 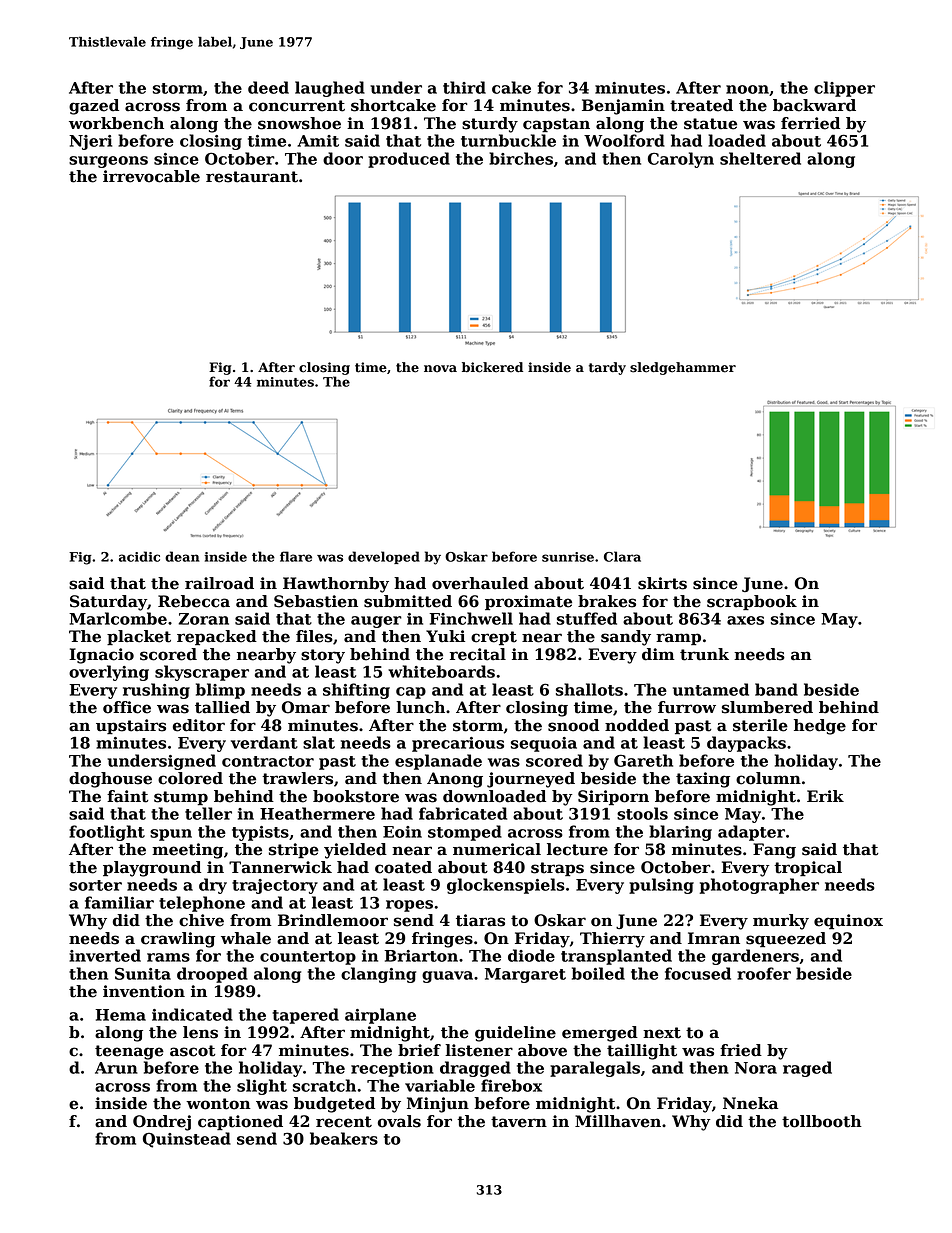 What do you see at coordinates (760, 158) in the page?
I see `sheltered` at bounding box center [760, 158].
